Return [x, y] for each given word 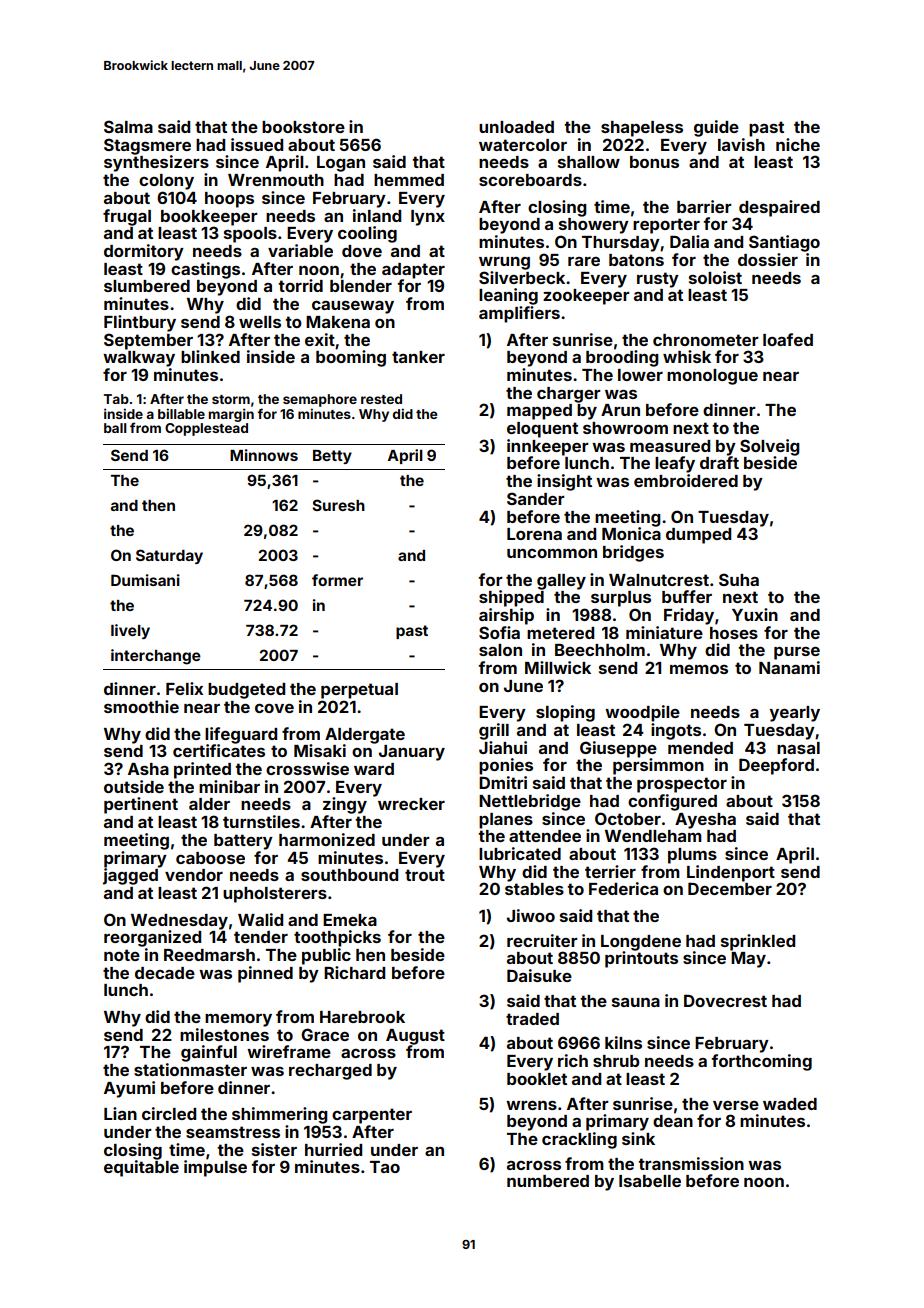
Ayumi [129, 1089]
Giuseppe [618, 749]
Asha [148, 769]
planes [506, 821]
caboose [210, 858]
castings [205, 270]
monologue [712, 377]
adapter [413, 271]
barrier [704, 206]
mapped [539, 412]
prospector [682, 785]
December [730, 888]
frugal [127, 217]
